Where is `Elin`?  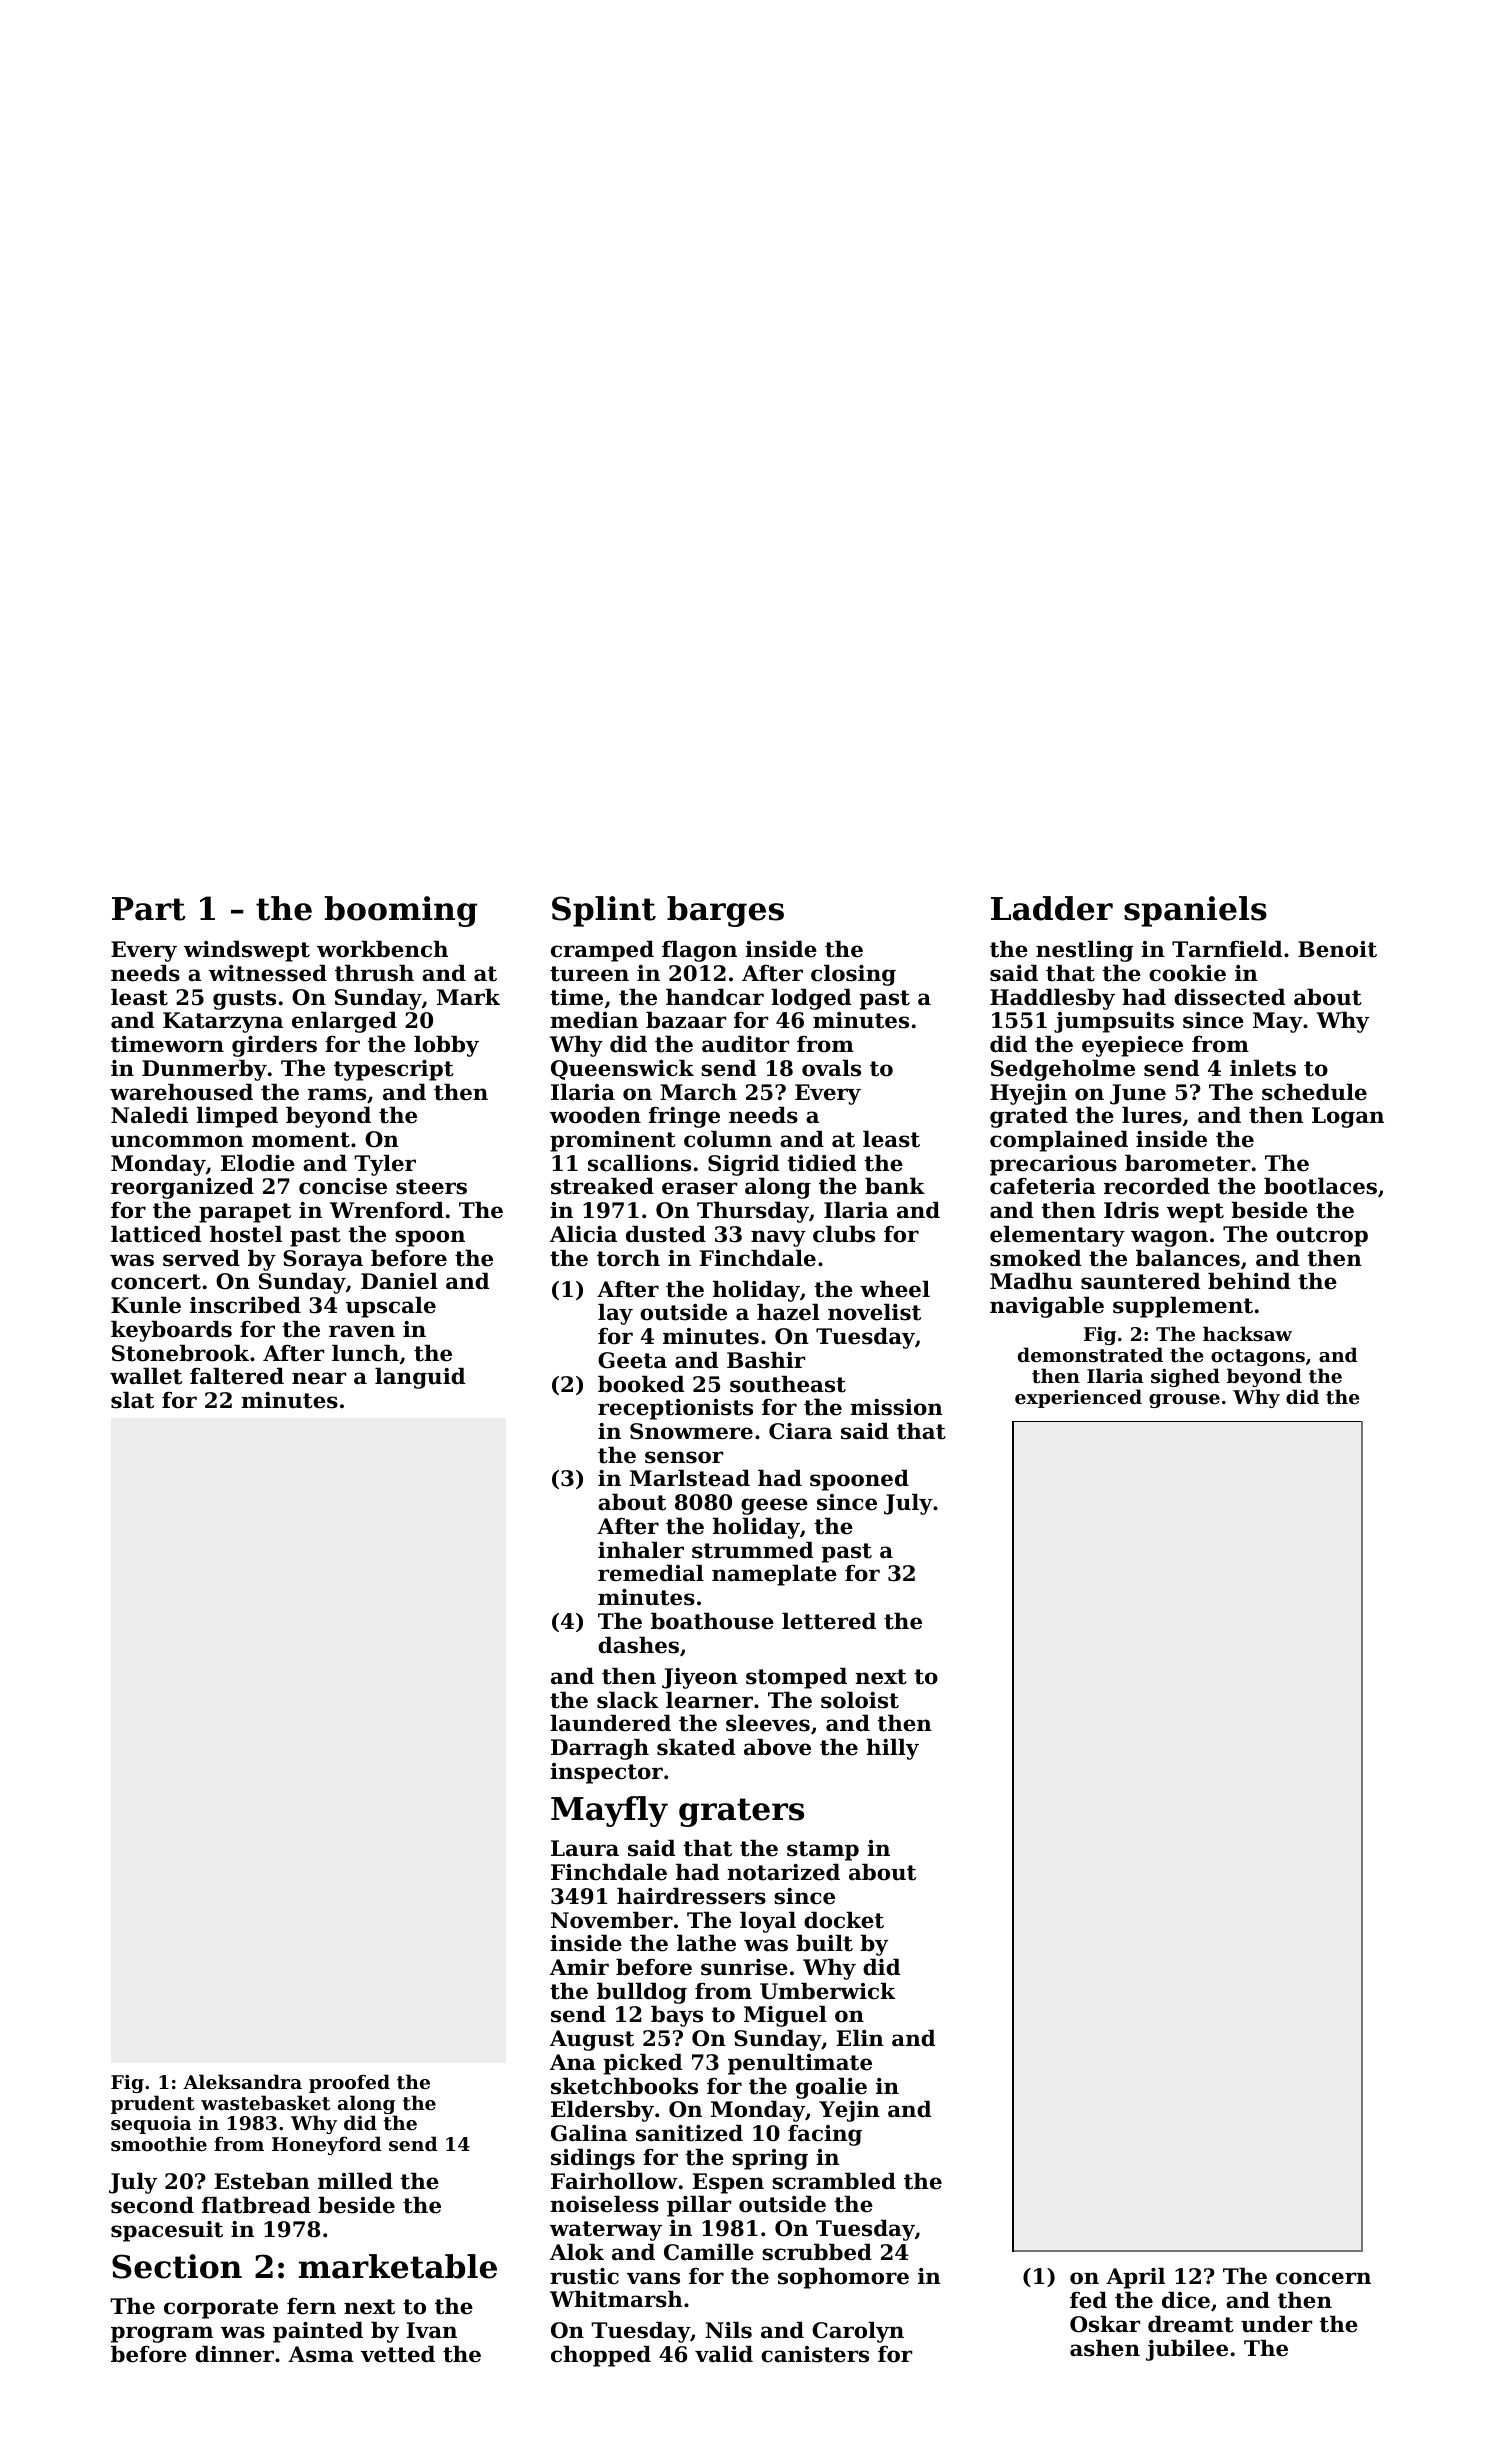
Elin is located at coordinates (860, 2037).
